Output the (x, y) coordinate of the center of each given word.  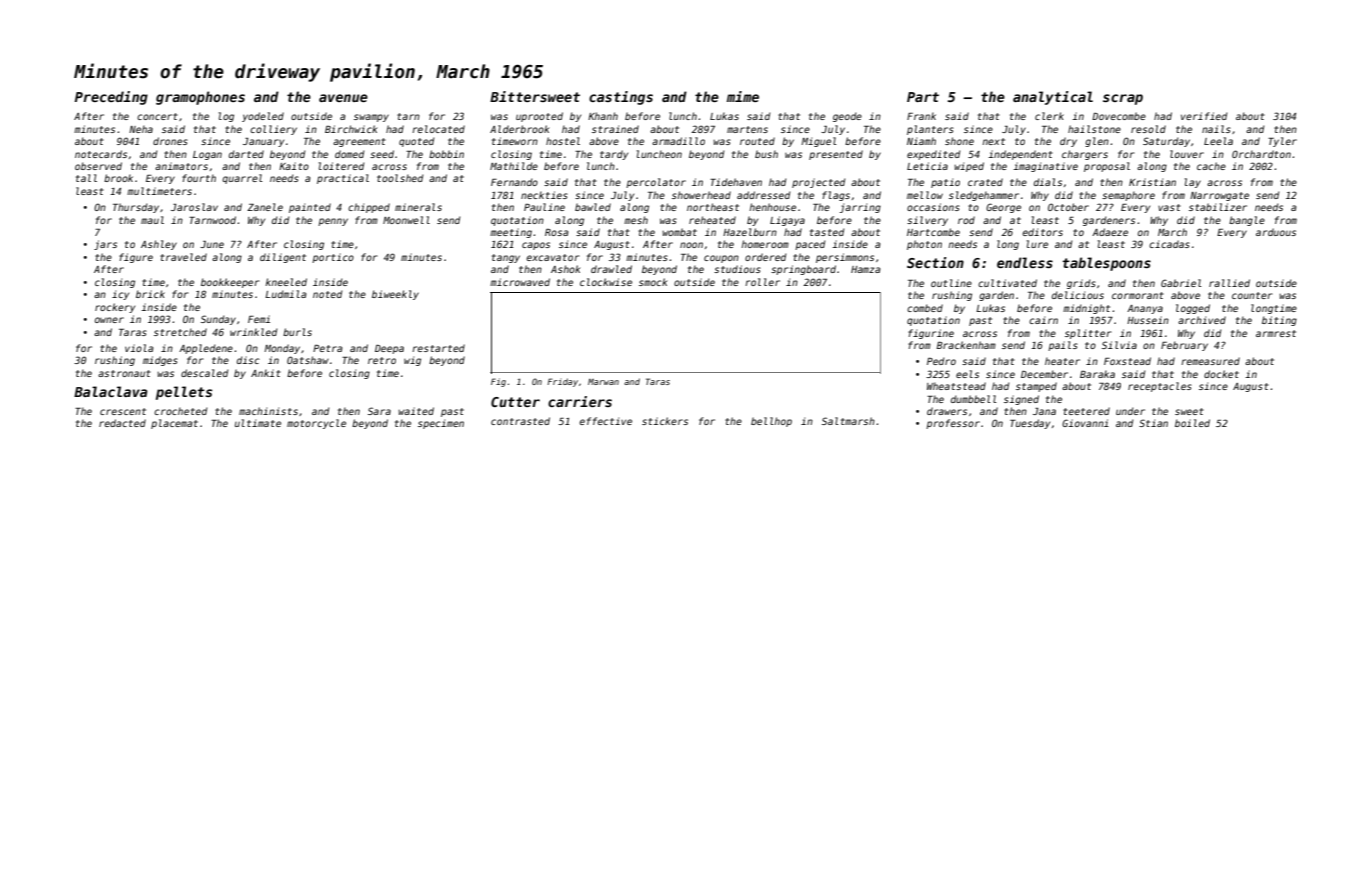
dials (1048, 182)
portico (333, 258)
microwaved (520, 282)
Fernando (514, 182)
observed (98, 166)
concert (157, 116)
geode (847, 117)
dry (1068, 142)
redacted (122, 423)
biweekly (395, 295)
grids (1081, 284)
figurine (931, 334)
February (1184, 346)
